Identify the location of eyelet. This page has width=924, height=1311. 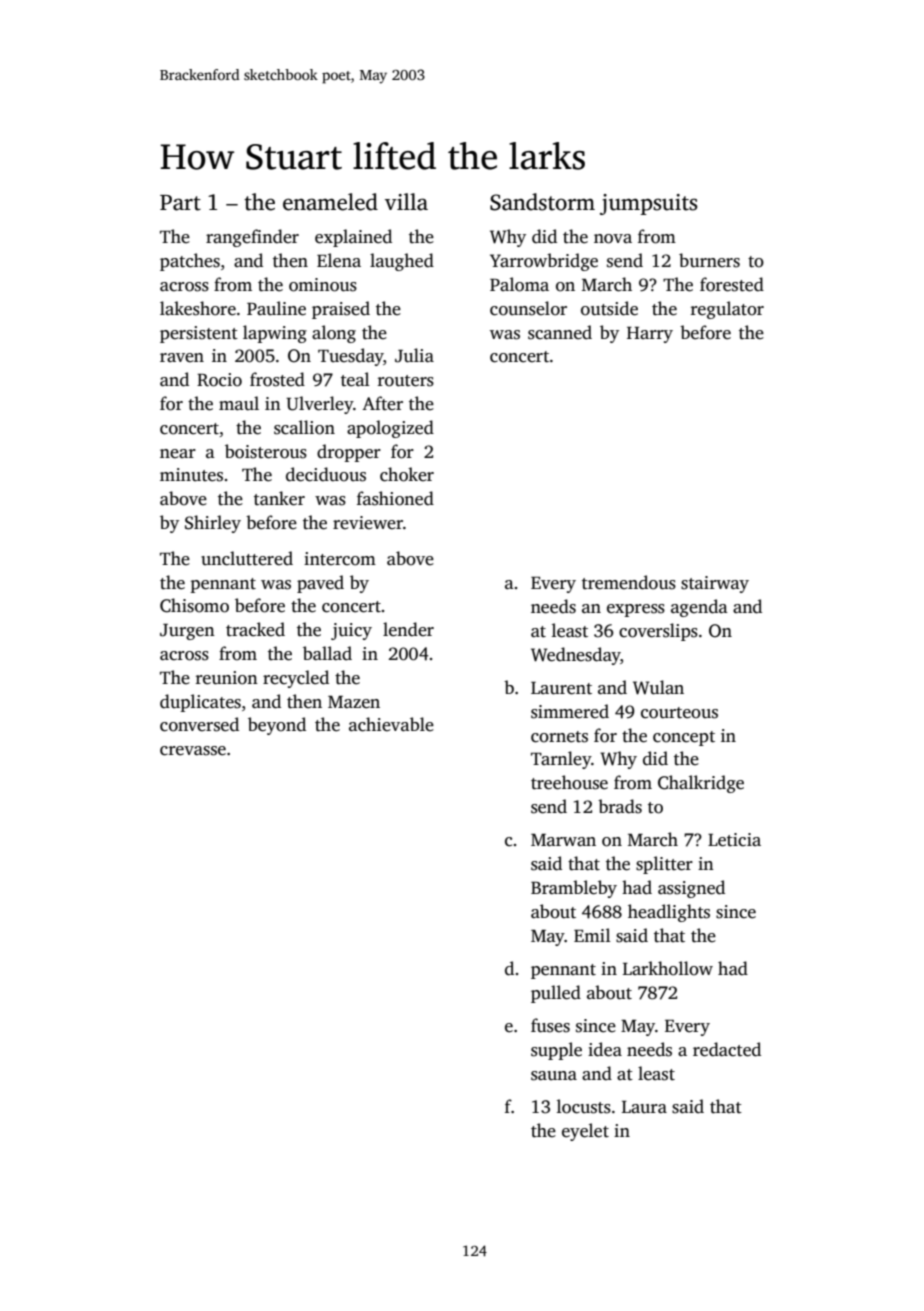
(585, 1132).
